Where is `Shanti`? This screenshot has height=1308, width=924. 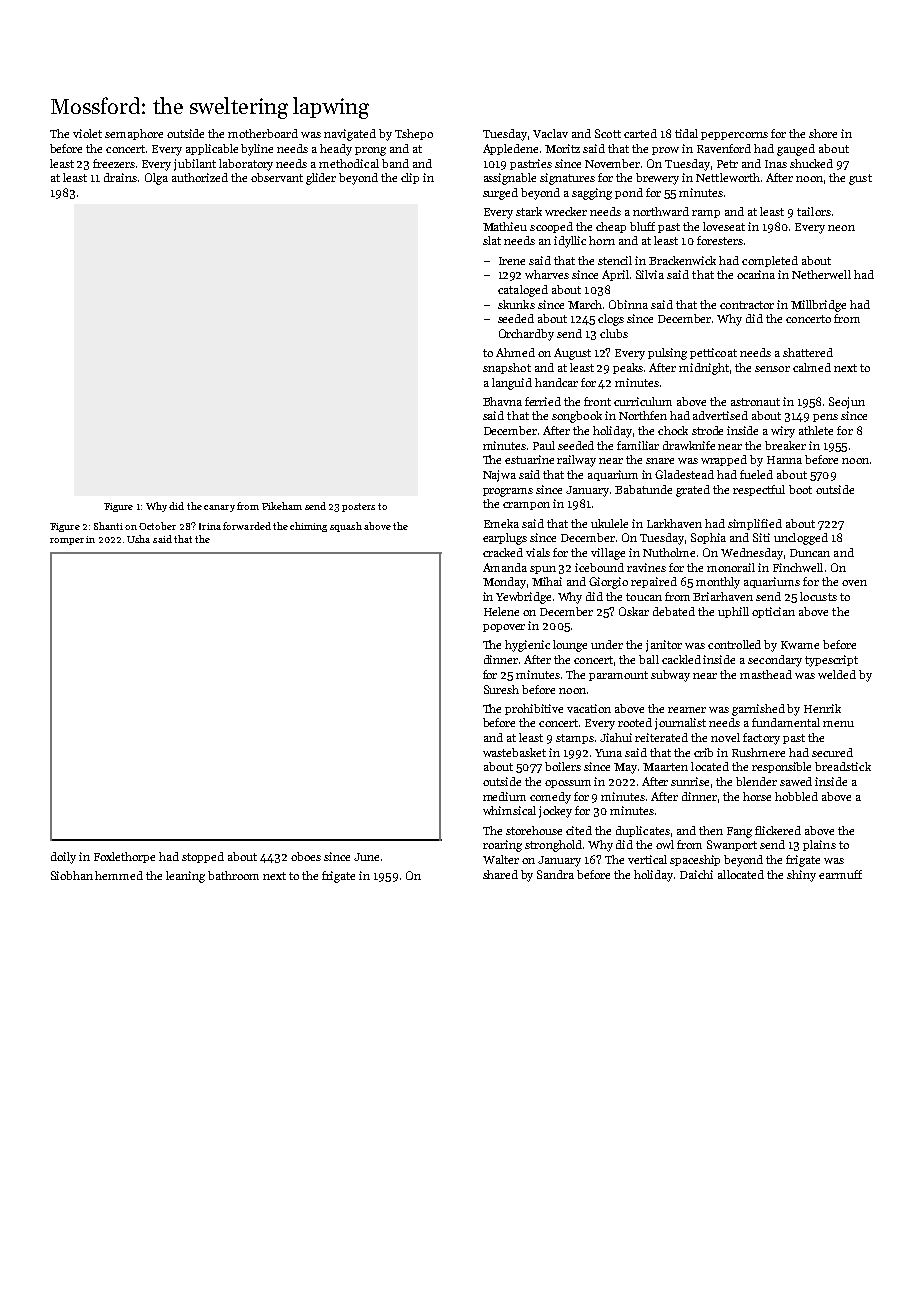 Shanti is located at coordinates (108, 526).
